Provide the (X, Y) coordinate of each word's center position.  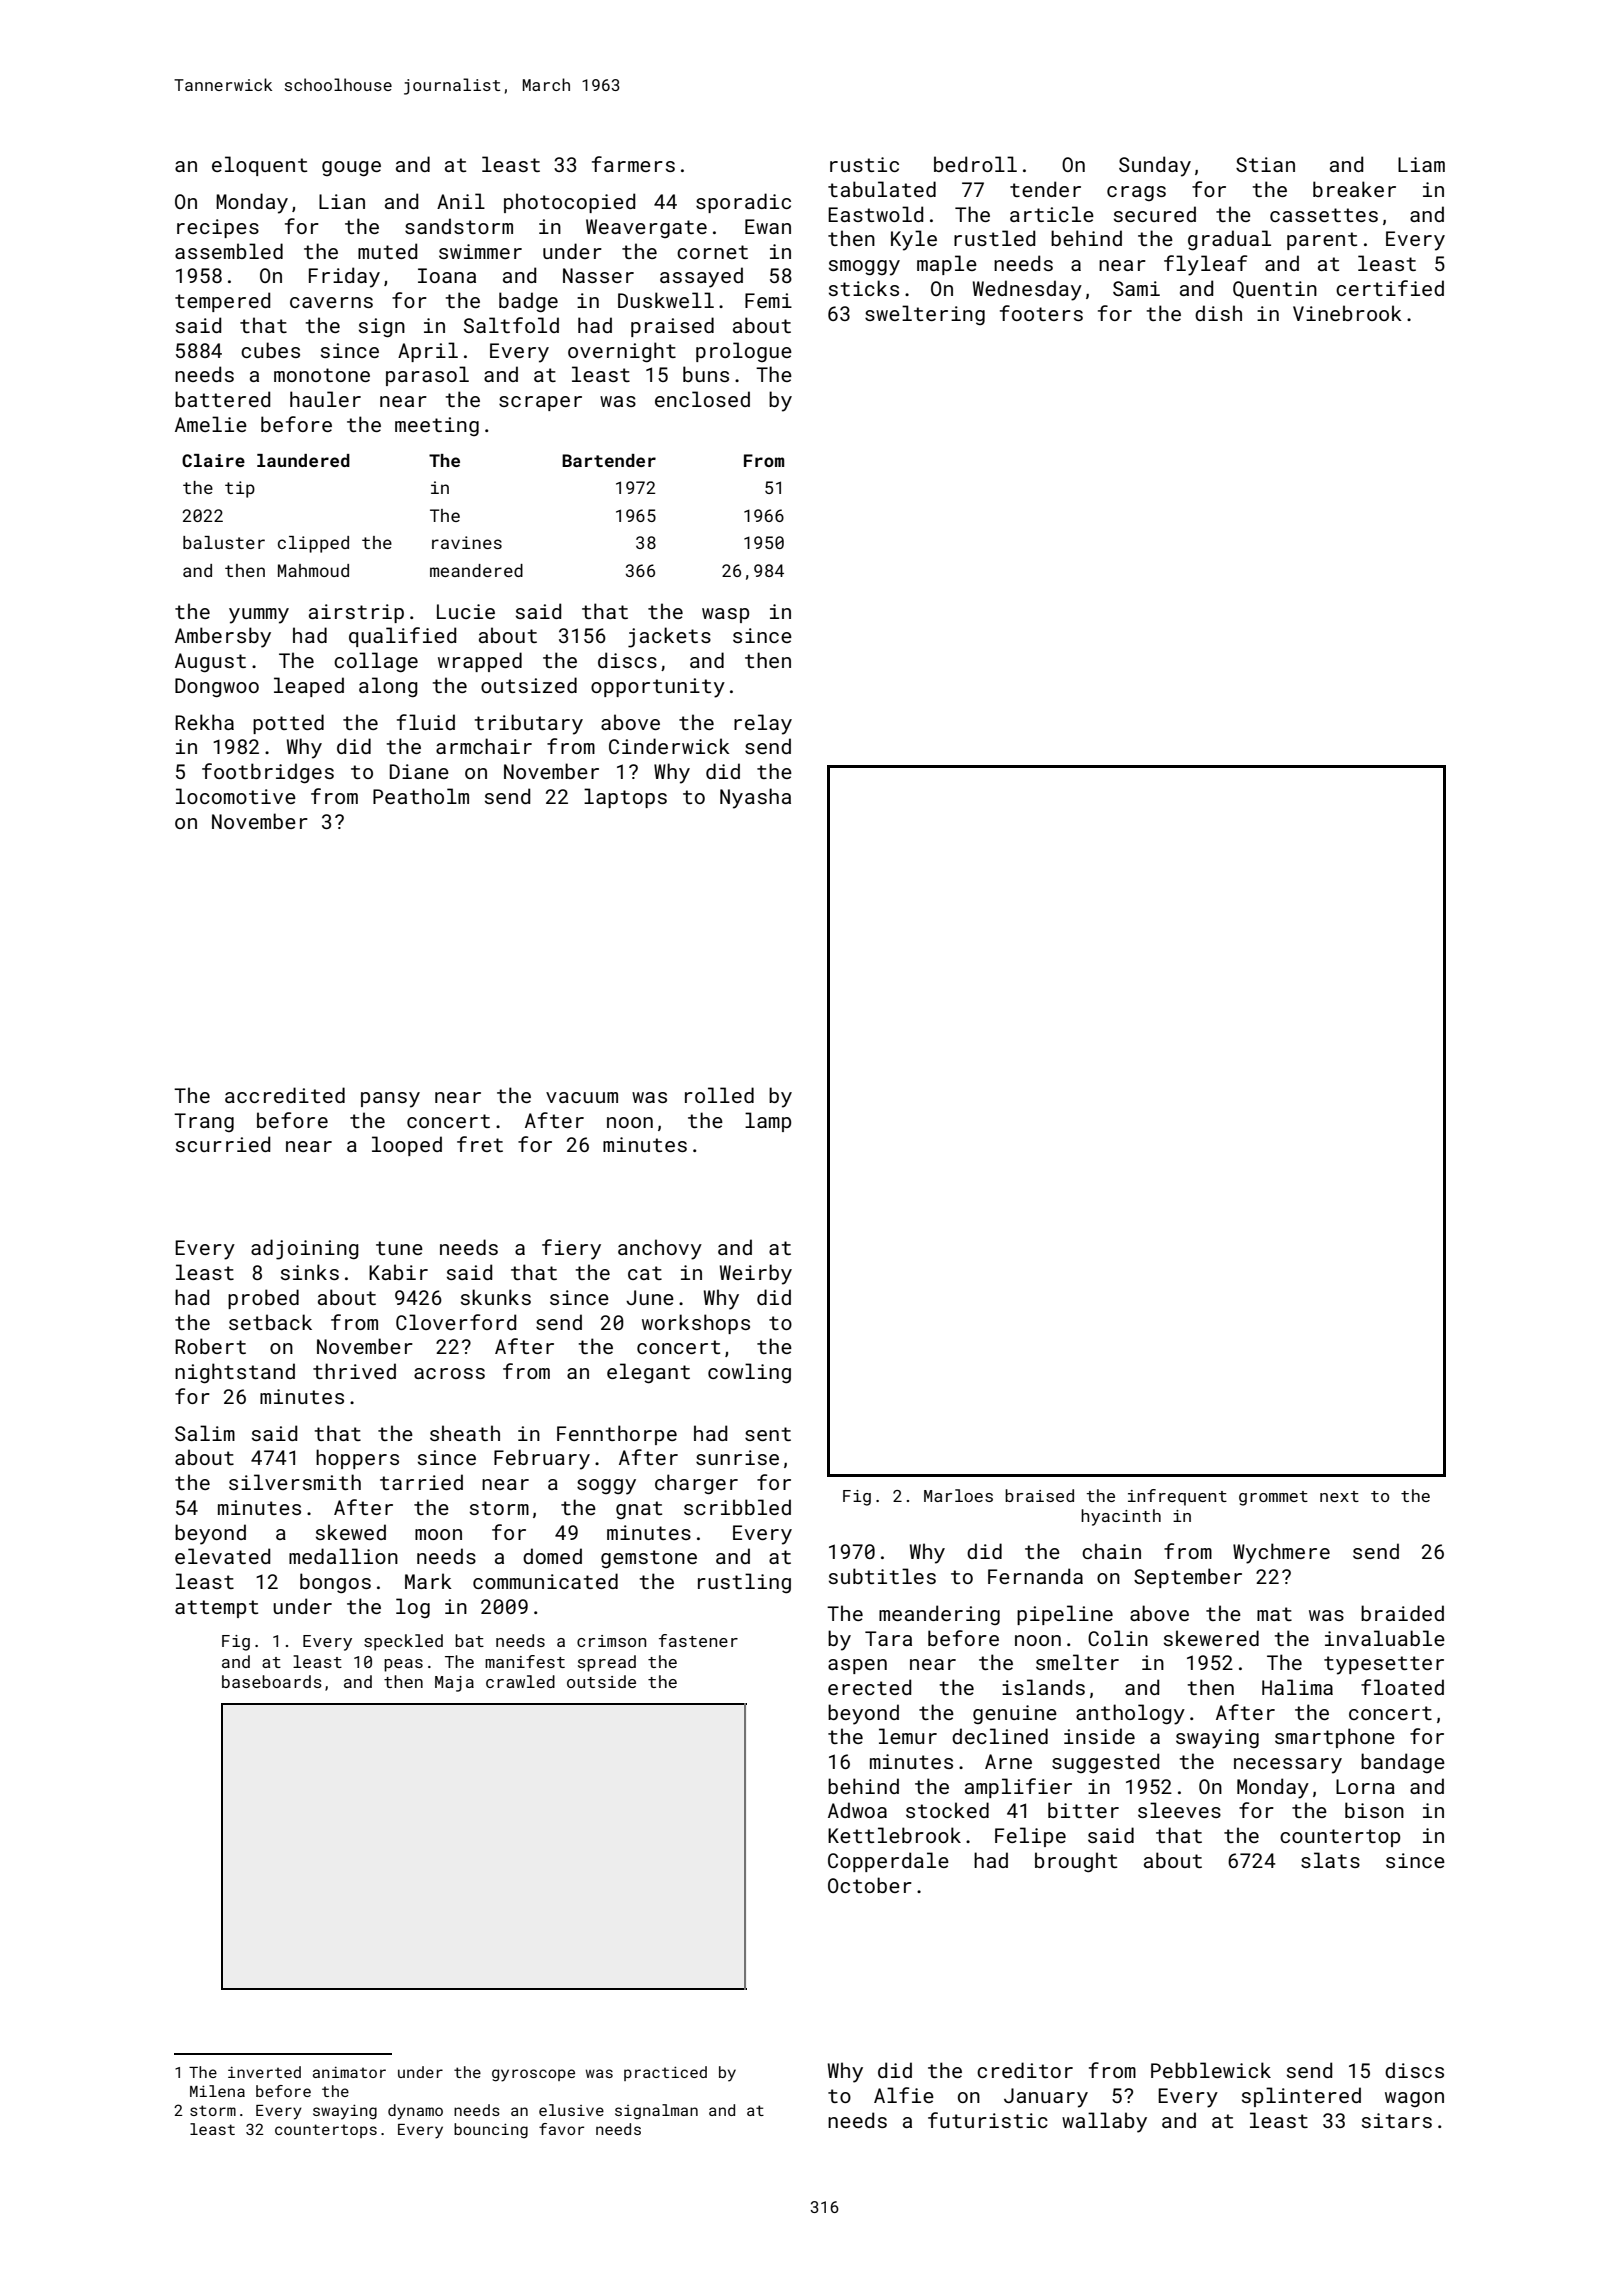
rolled (719, 1095)
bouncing (491, 2131)
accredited (285, 1095)
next (1339, 1496)
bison (1374, 1810)
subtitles (882, 1576)
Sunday (1155, 166)
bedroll (975, 164)
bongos (335, 1583)
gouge (351, 169)
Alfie (904, 2095)
